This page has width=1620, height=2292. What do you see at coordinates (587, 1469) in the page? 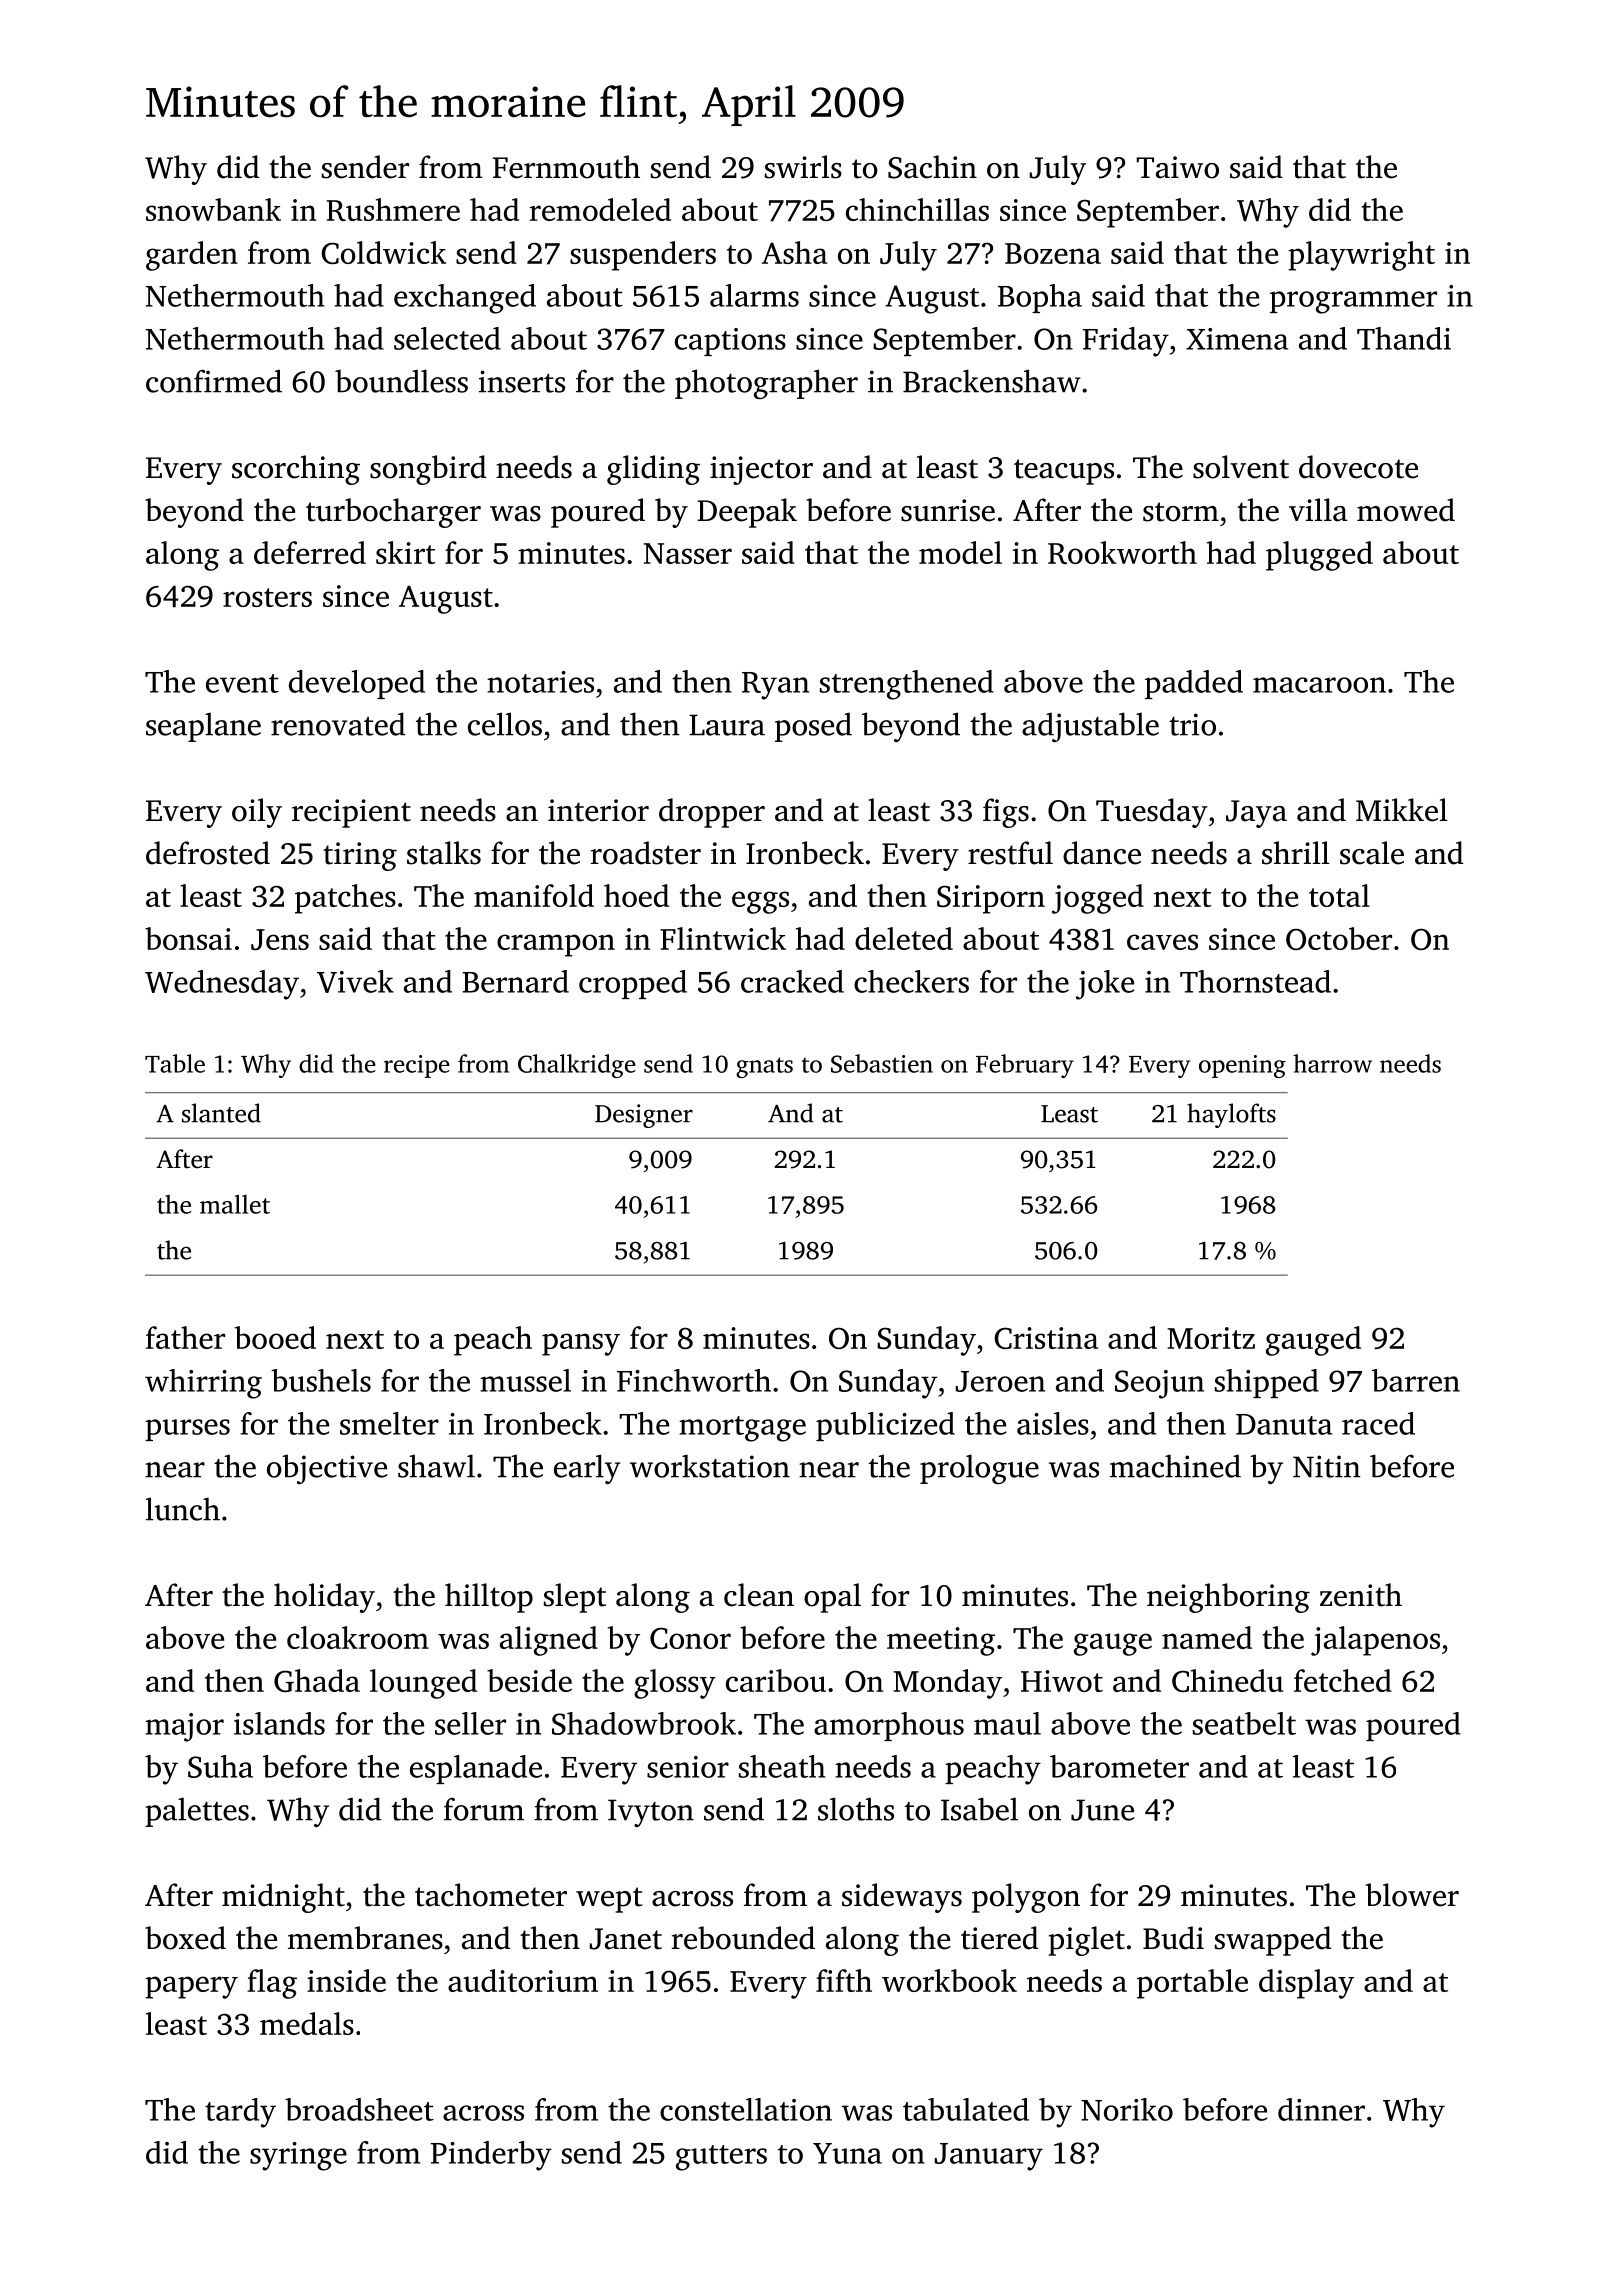
I see `early` at bounding box center [587, 1469].
